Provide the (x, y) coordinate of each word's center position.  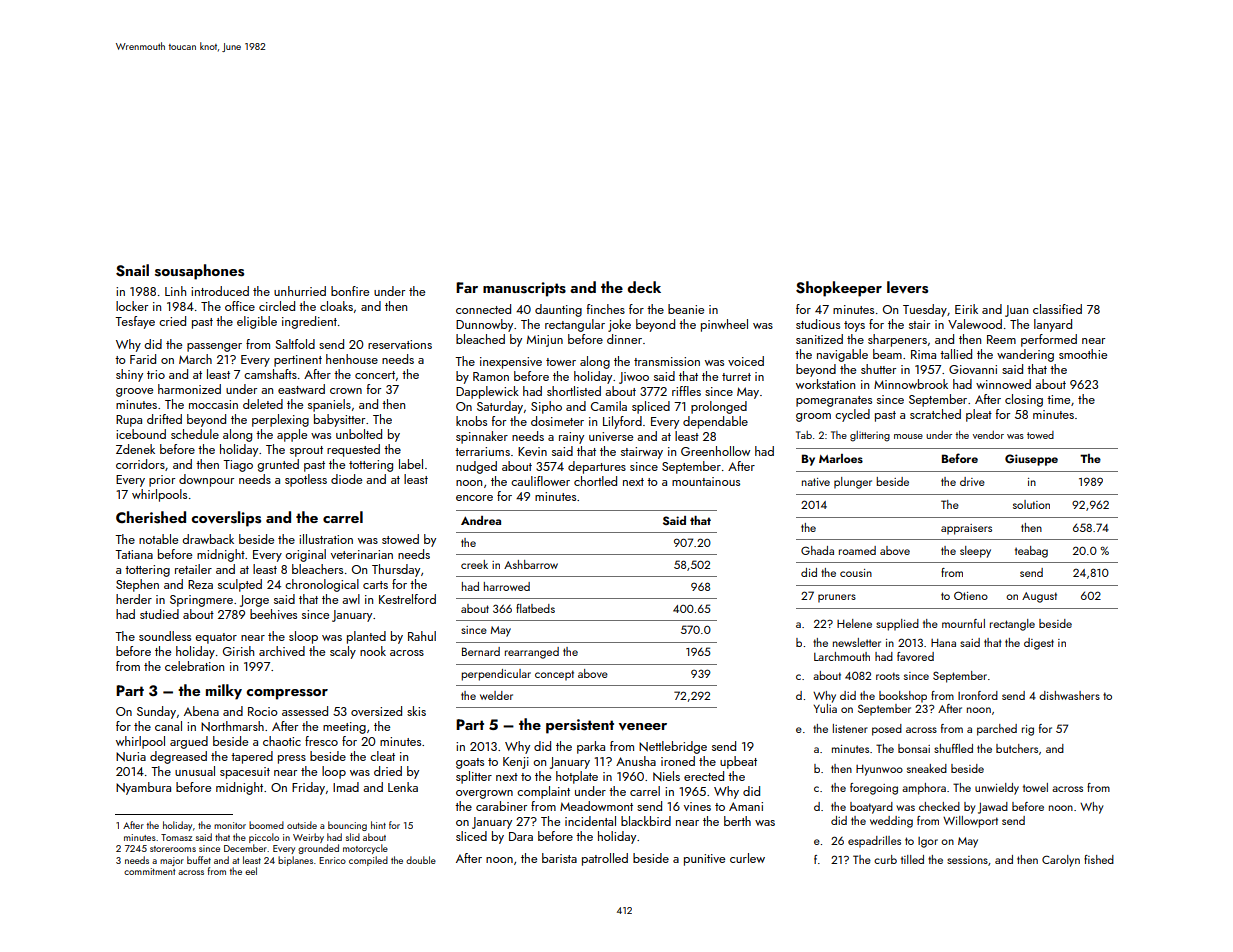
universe (611, 436)
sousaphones (199, 272)
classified (1057, 309)
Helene (854, 623)
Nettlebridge (673, 747)
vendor (988, 435)
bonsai (914, 748)
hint (378, 825)
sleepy (975, 552)
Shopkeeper (839, 289)
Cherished (151, 517)
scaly (343, 652)
